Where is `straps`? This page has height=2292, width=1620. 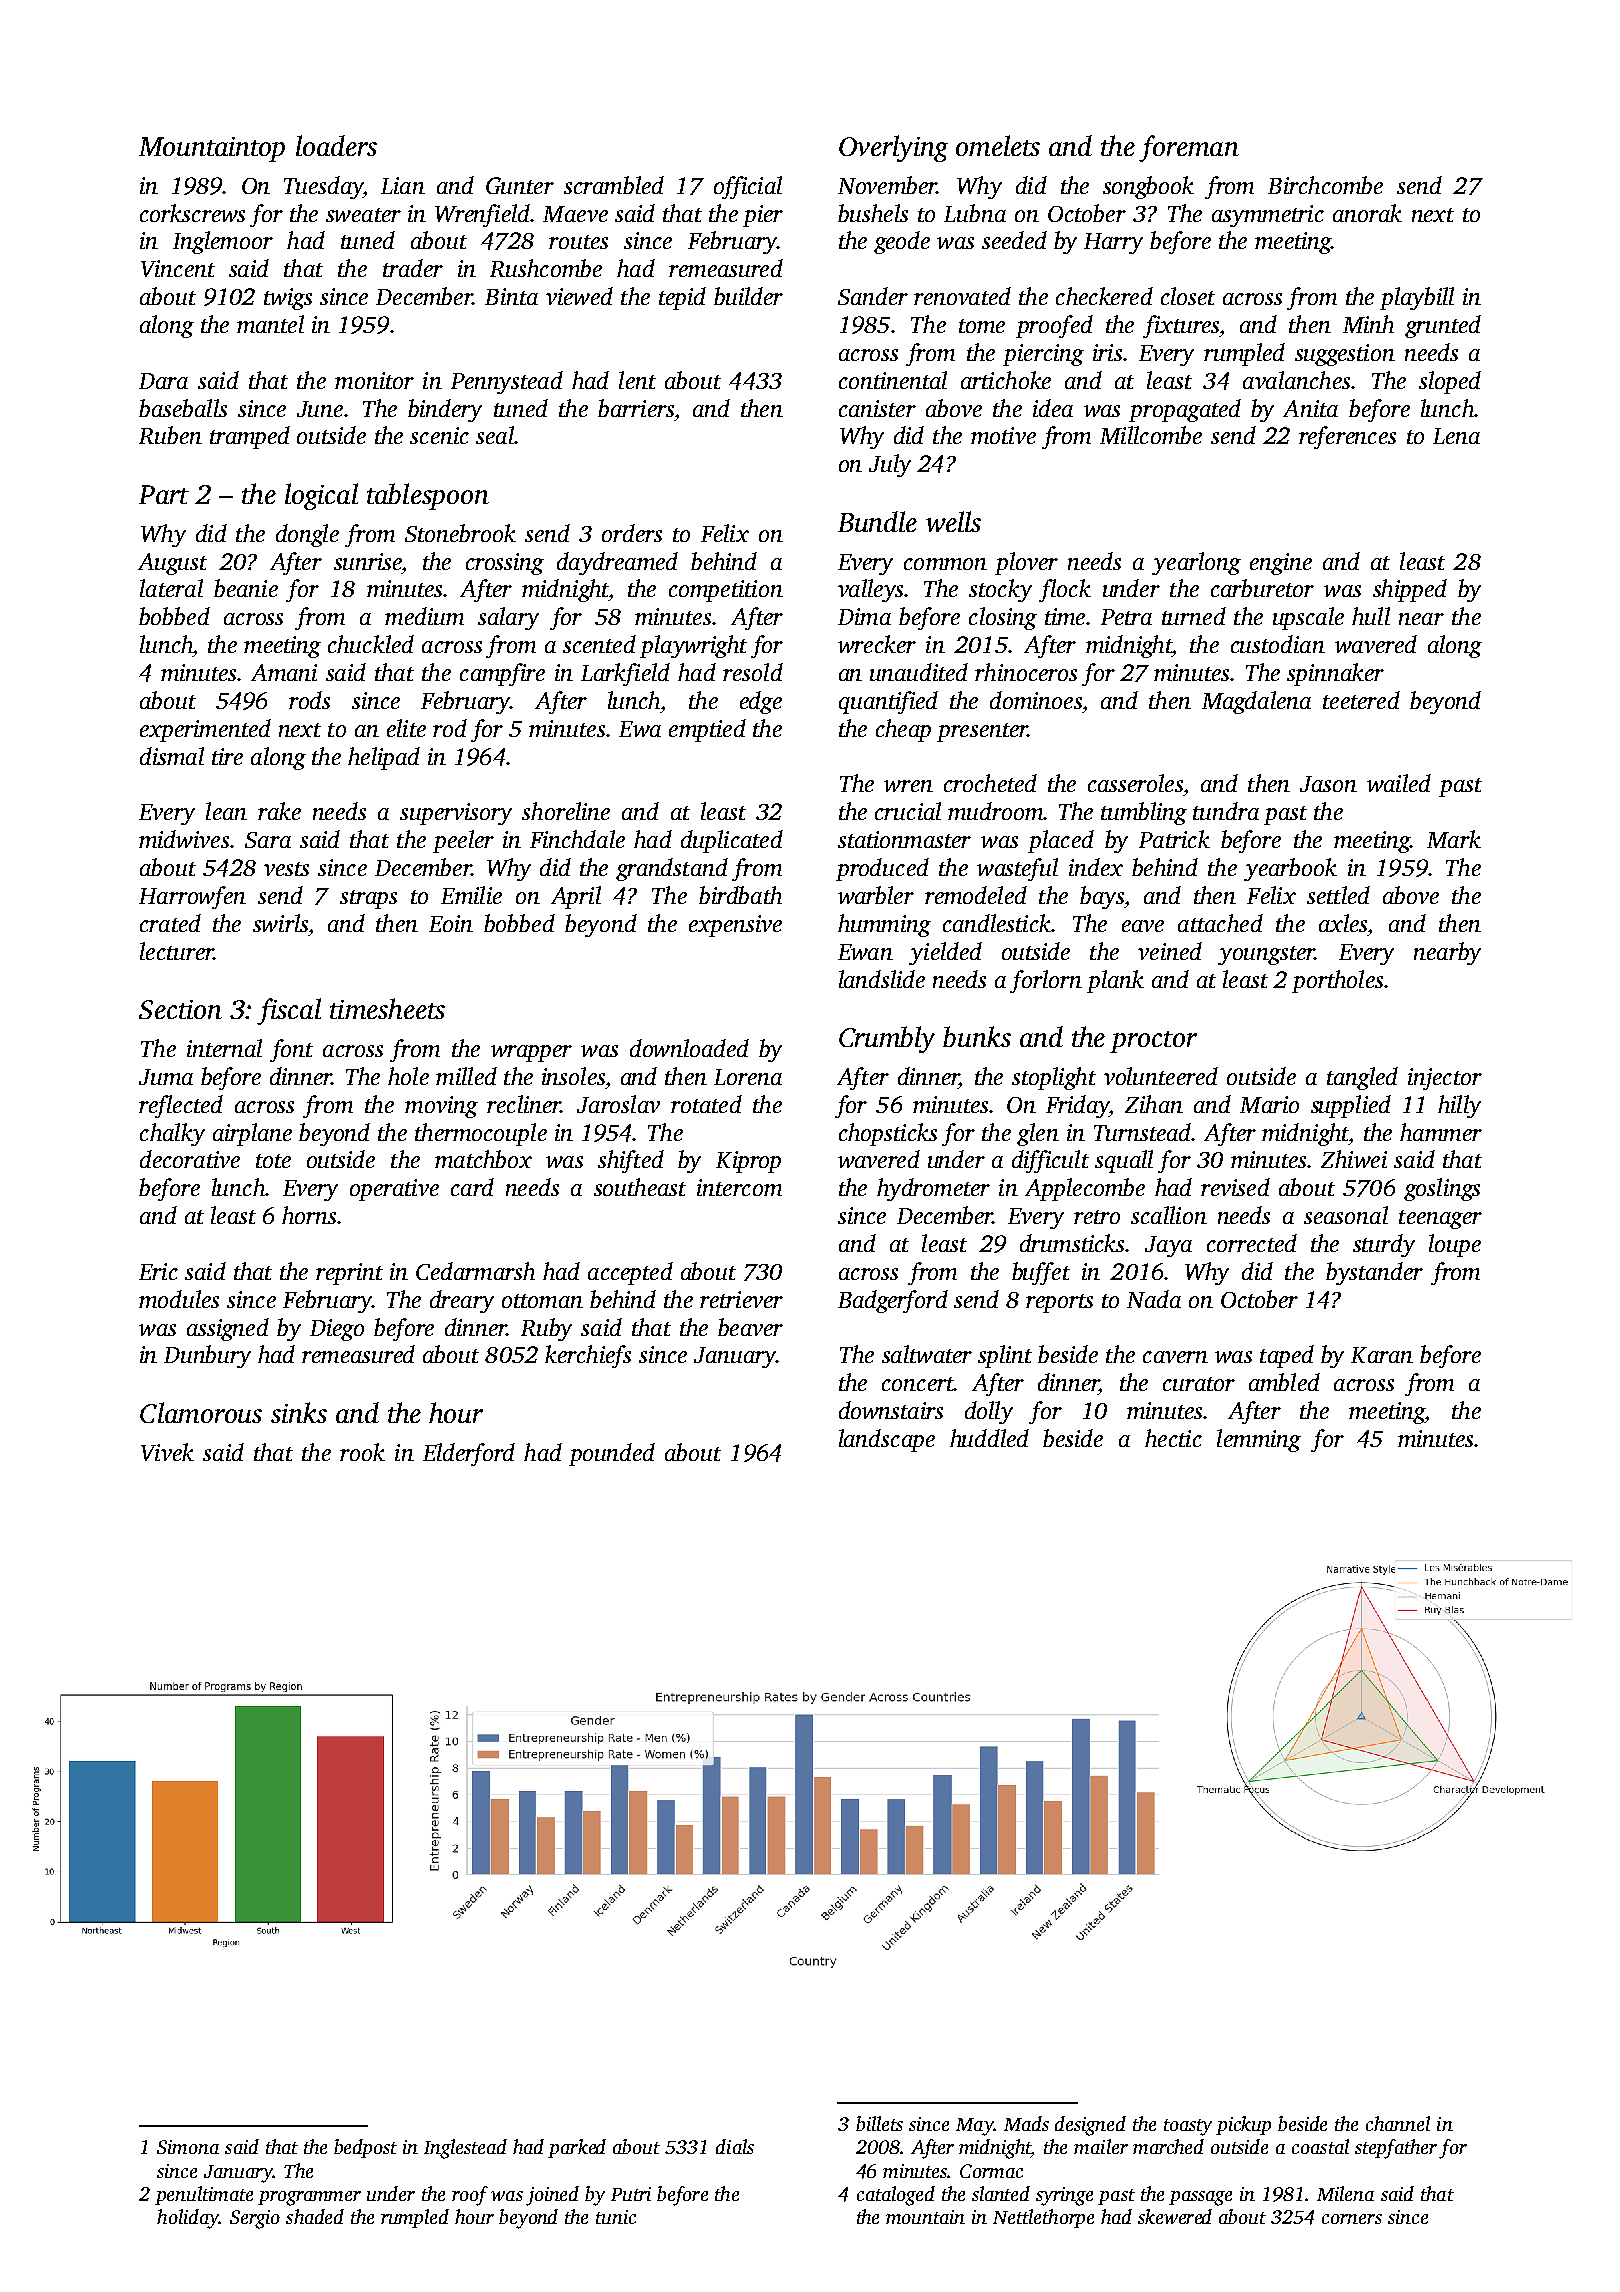
straps is located at coordinates (368, 899).
